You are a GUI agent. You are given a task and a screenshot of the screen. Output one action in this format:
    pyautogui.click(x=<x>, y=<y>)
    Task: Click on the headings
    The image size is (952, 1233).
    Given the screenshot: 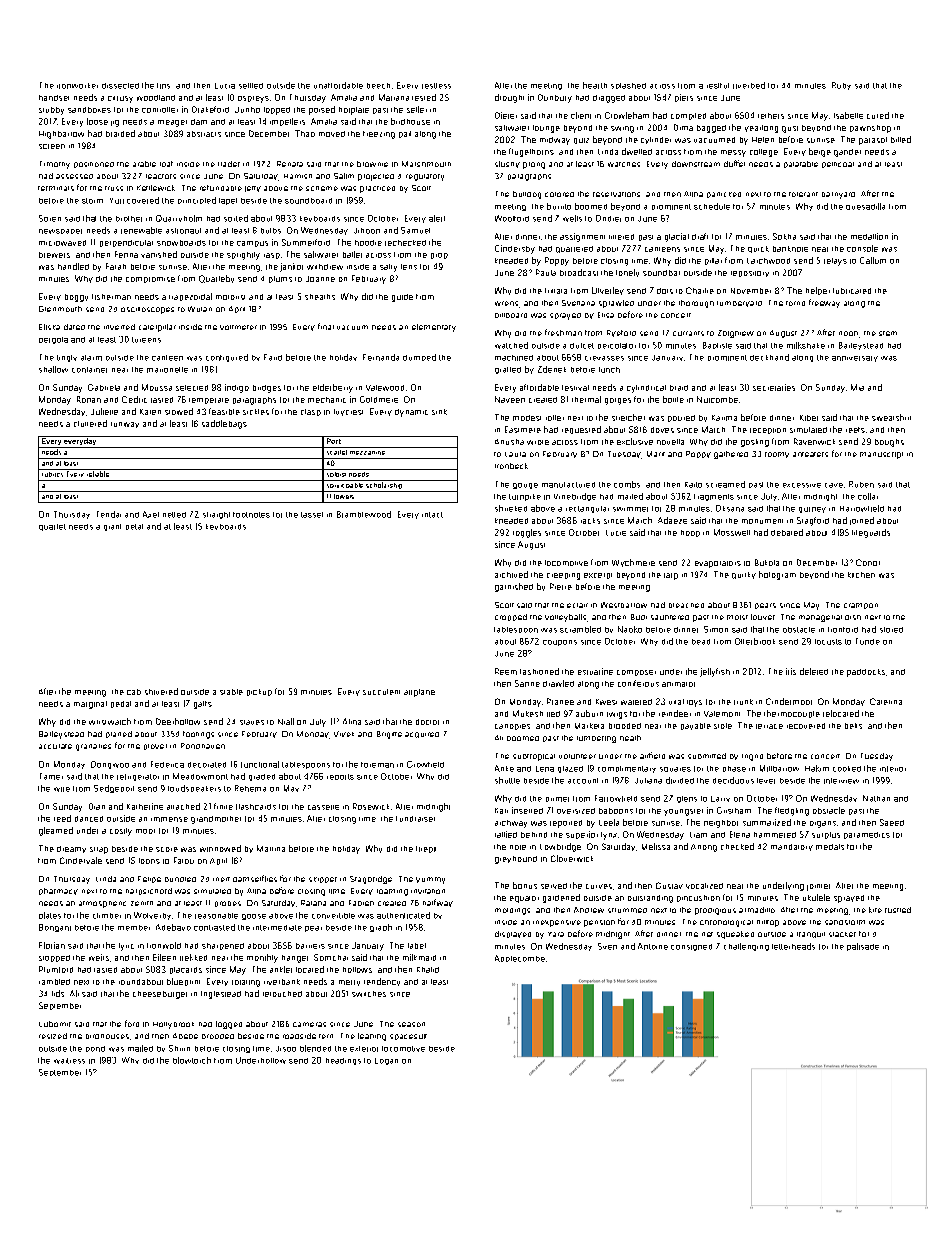 What is the action you would take?
    pyautogui.click(x=343, y=1061)
